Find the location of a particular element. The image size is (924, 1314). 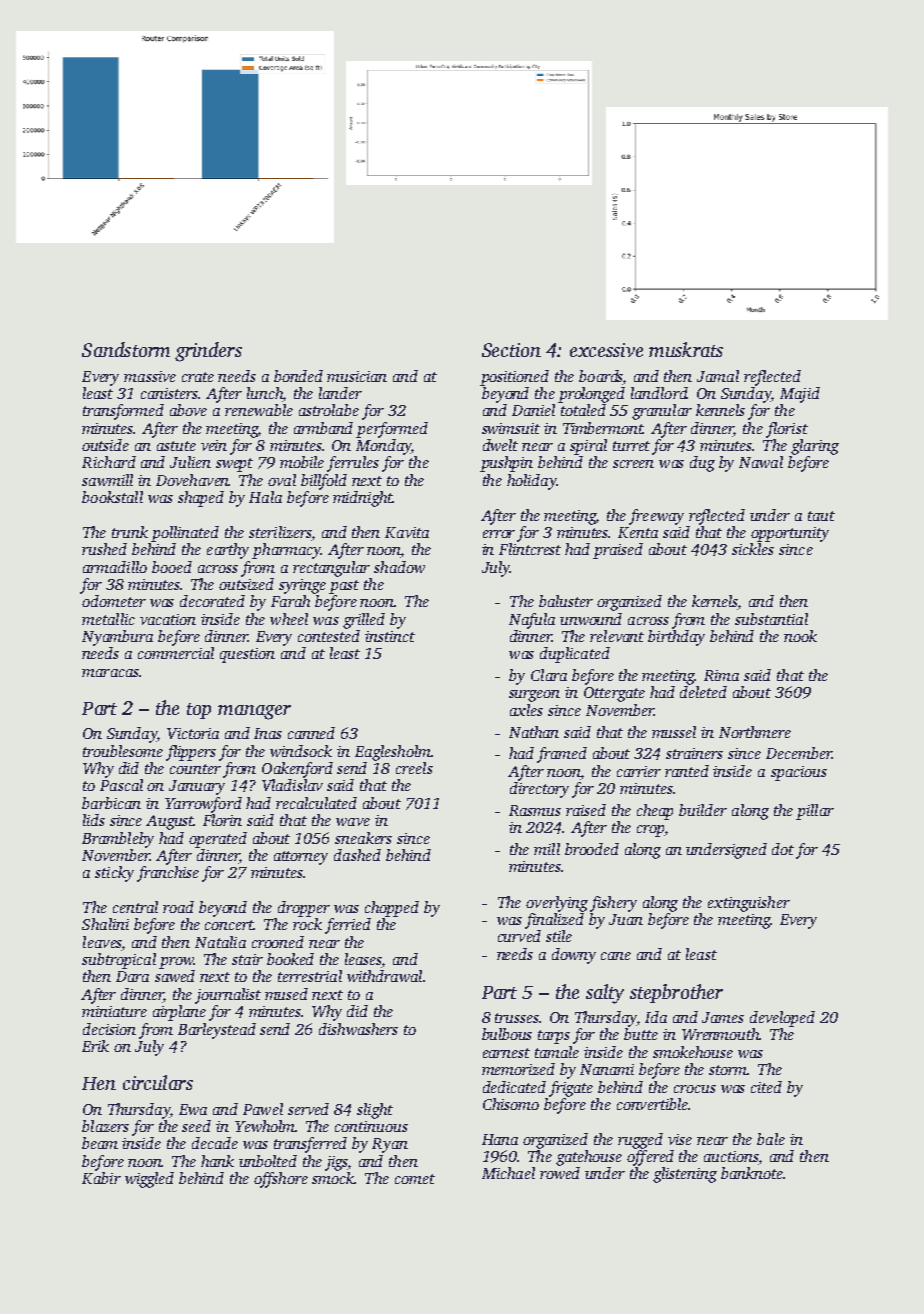

canned is located at coordinates (311, 733).
